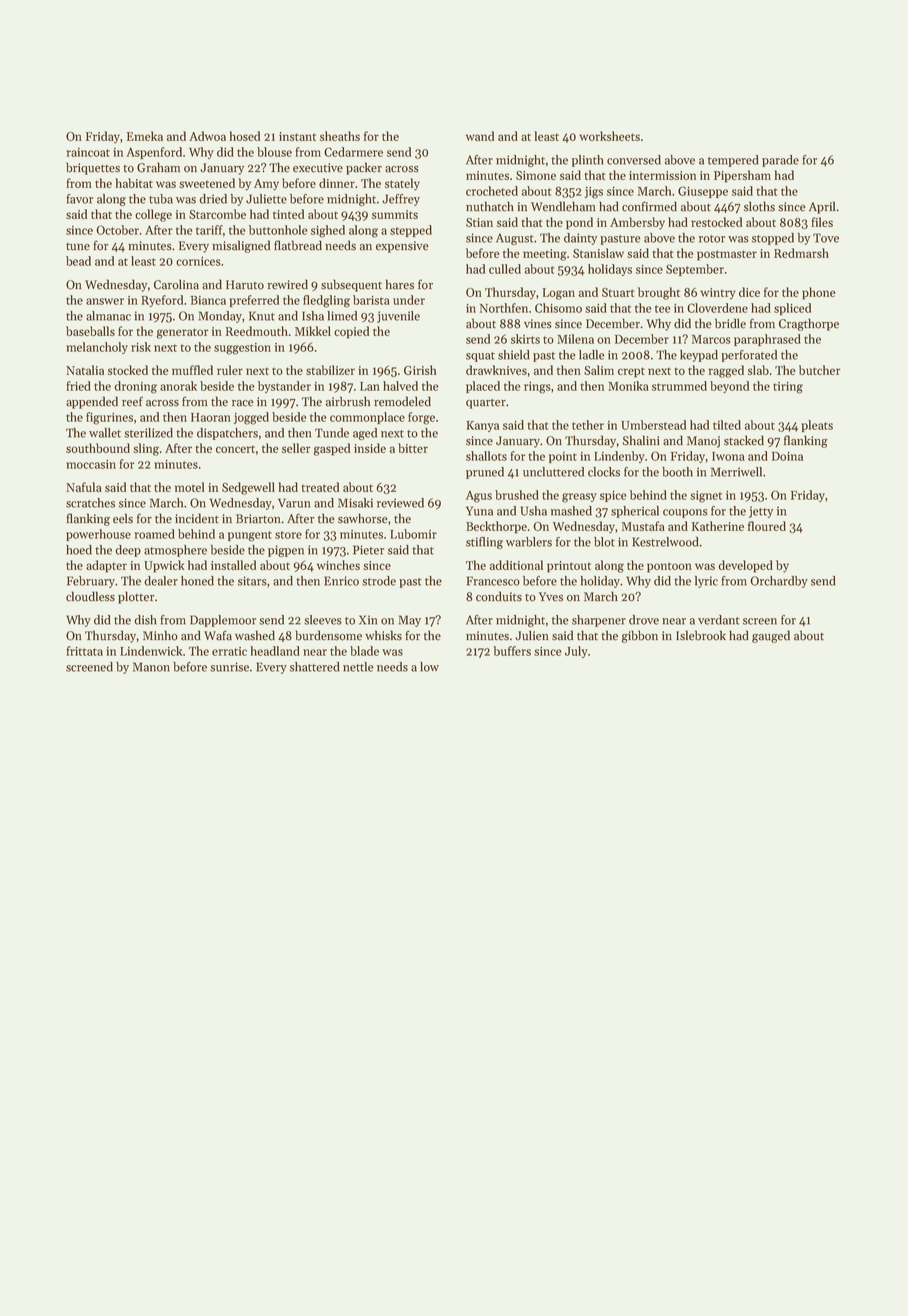 The image size is (908, 1316). What do you see at coordinates (117, 230) in the screenshot?
I see `October` at bounding box center [117, 230].
